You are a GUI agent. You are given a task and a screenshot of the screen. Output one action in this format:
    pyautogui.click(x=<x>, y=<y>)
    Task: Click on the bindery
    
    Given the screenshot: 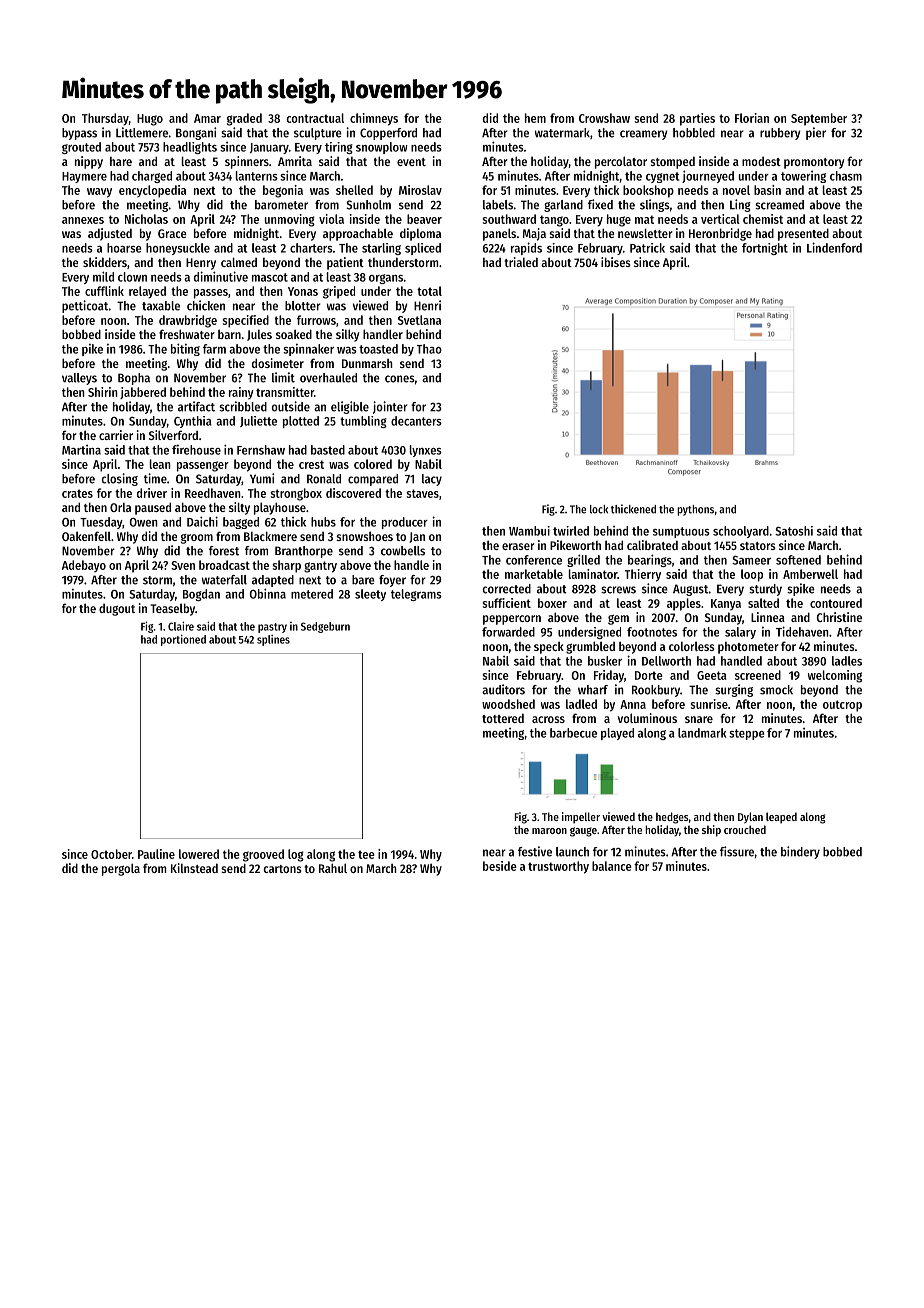 What is the action you would take?
    pyautogui.click(x=800, y=852)
